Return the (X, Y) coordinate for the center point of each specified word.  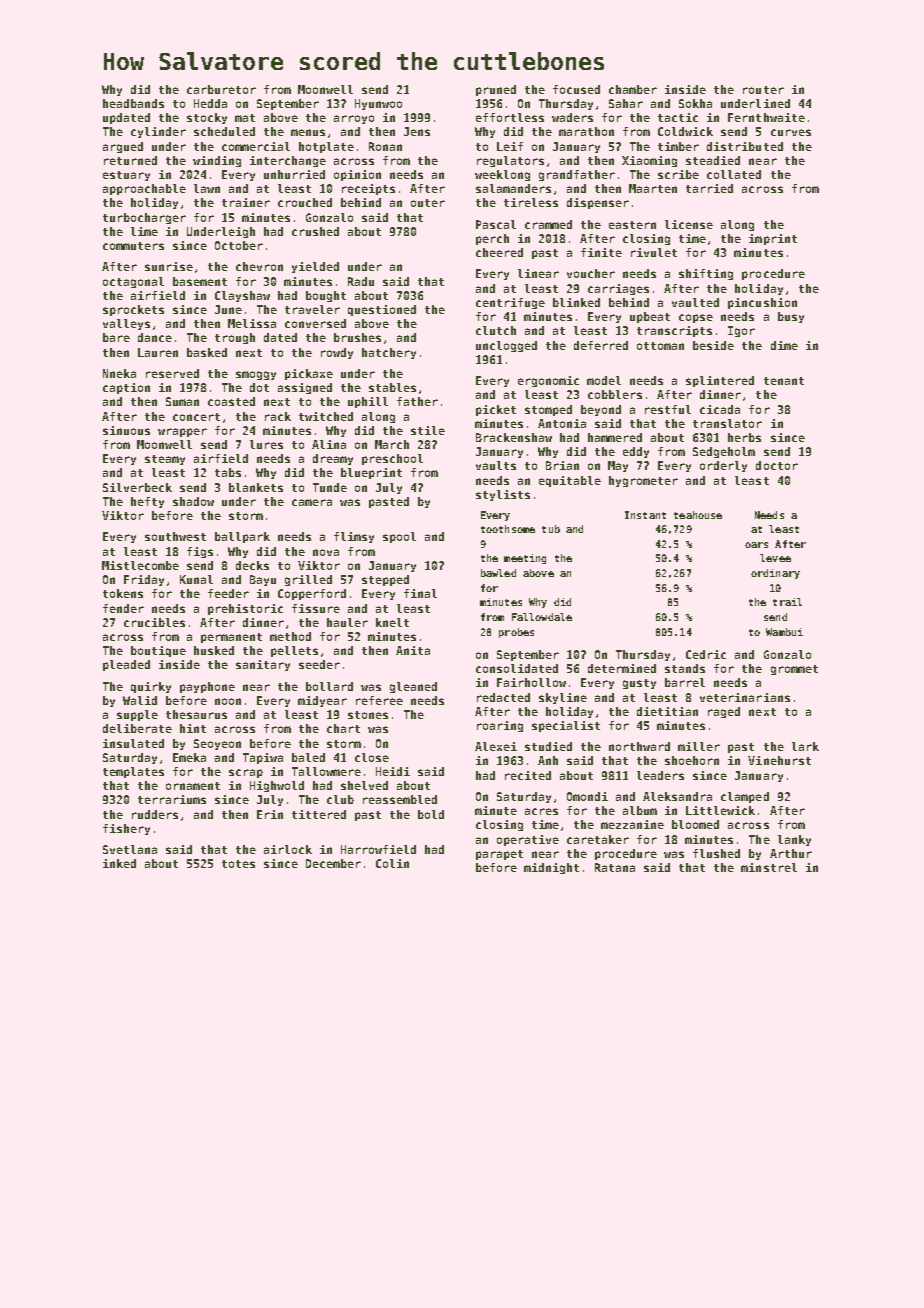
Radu (361, 281)
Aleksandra (677, 796)
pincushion (762, 303)
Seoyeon (217, 744)
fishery (126, 829)
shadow (193, 501)
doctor (777, 465)
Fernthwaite (766, 117)
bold (431, 814)
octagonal (133, 282)
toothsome (508, 529)
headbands (133, 103)
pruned (496, 90)
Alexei (496, 746)
